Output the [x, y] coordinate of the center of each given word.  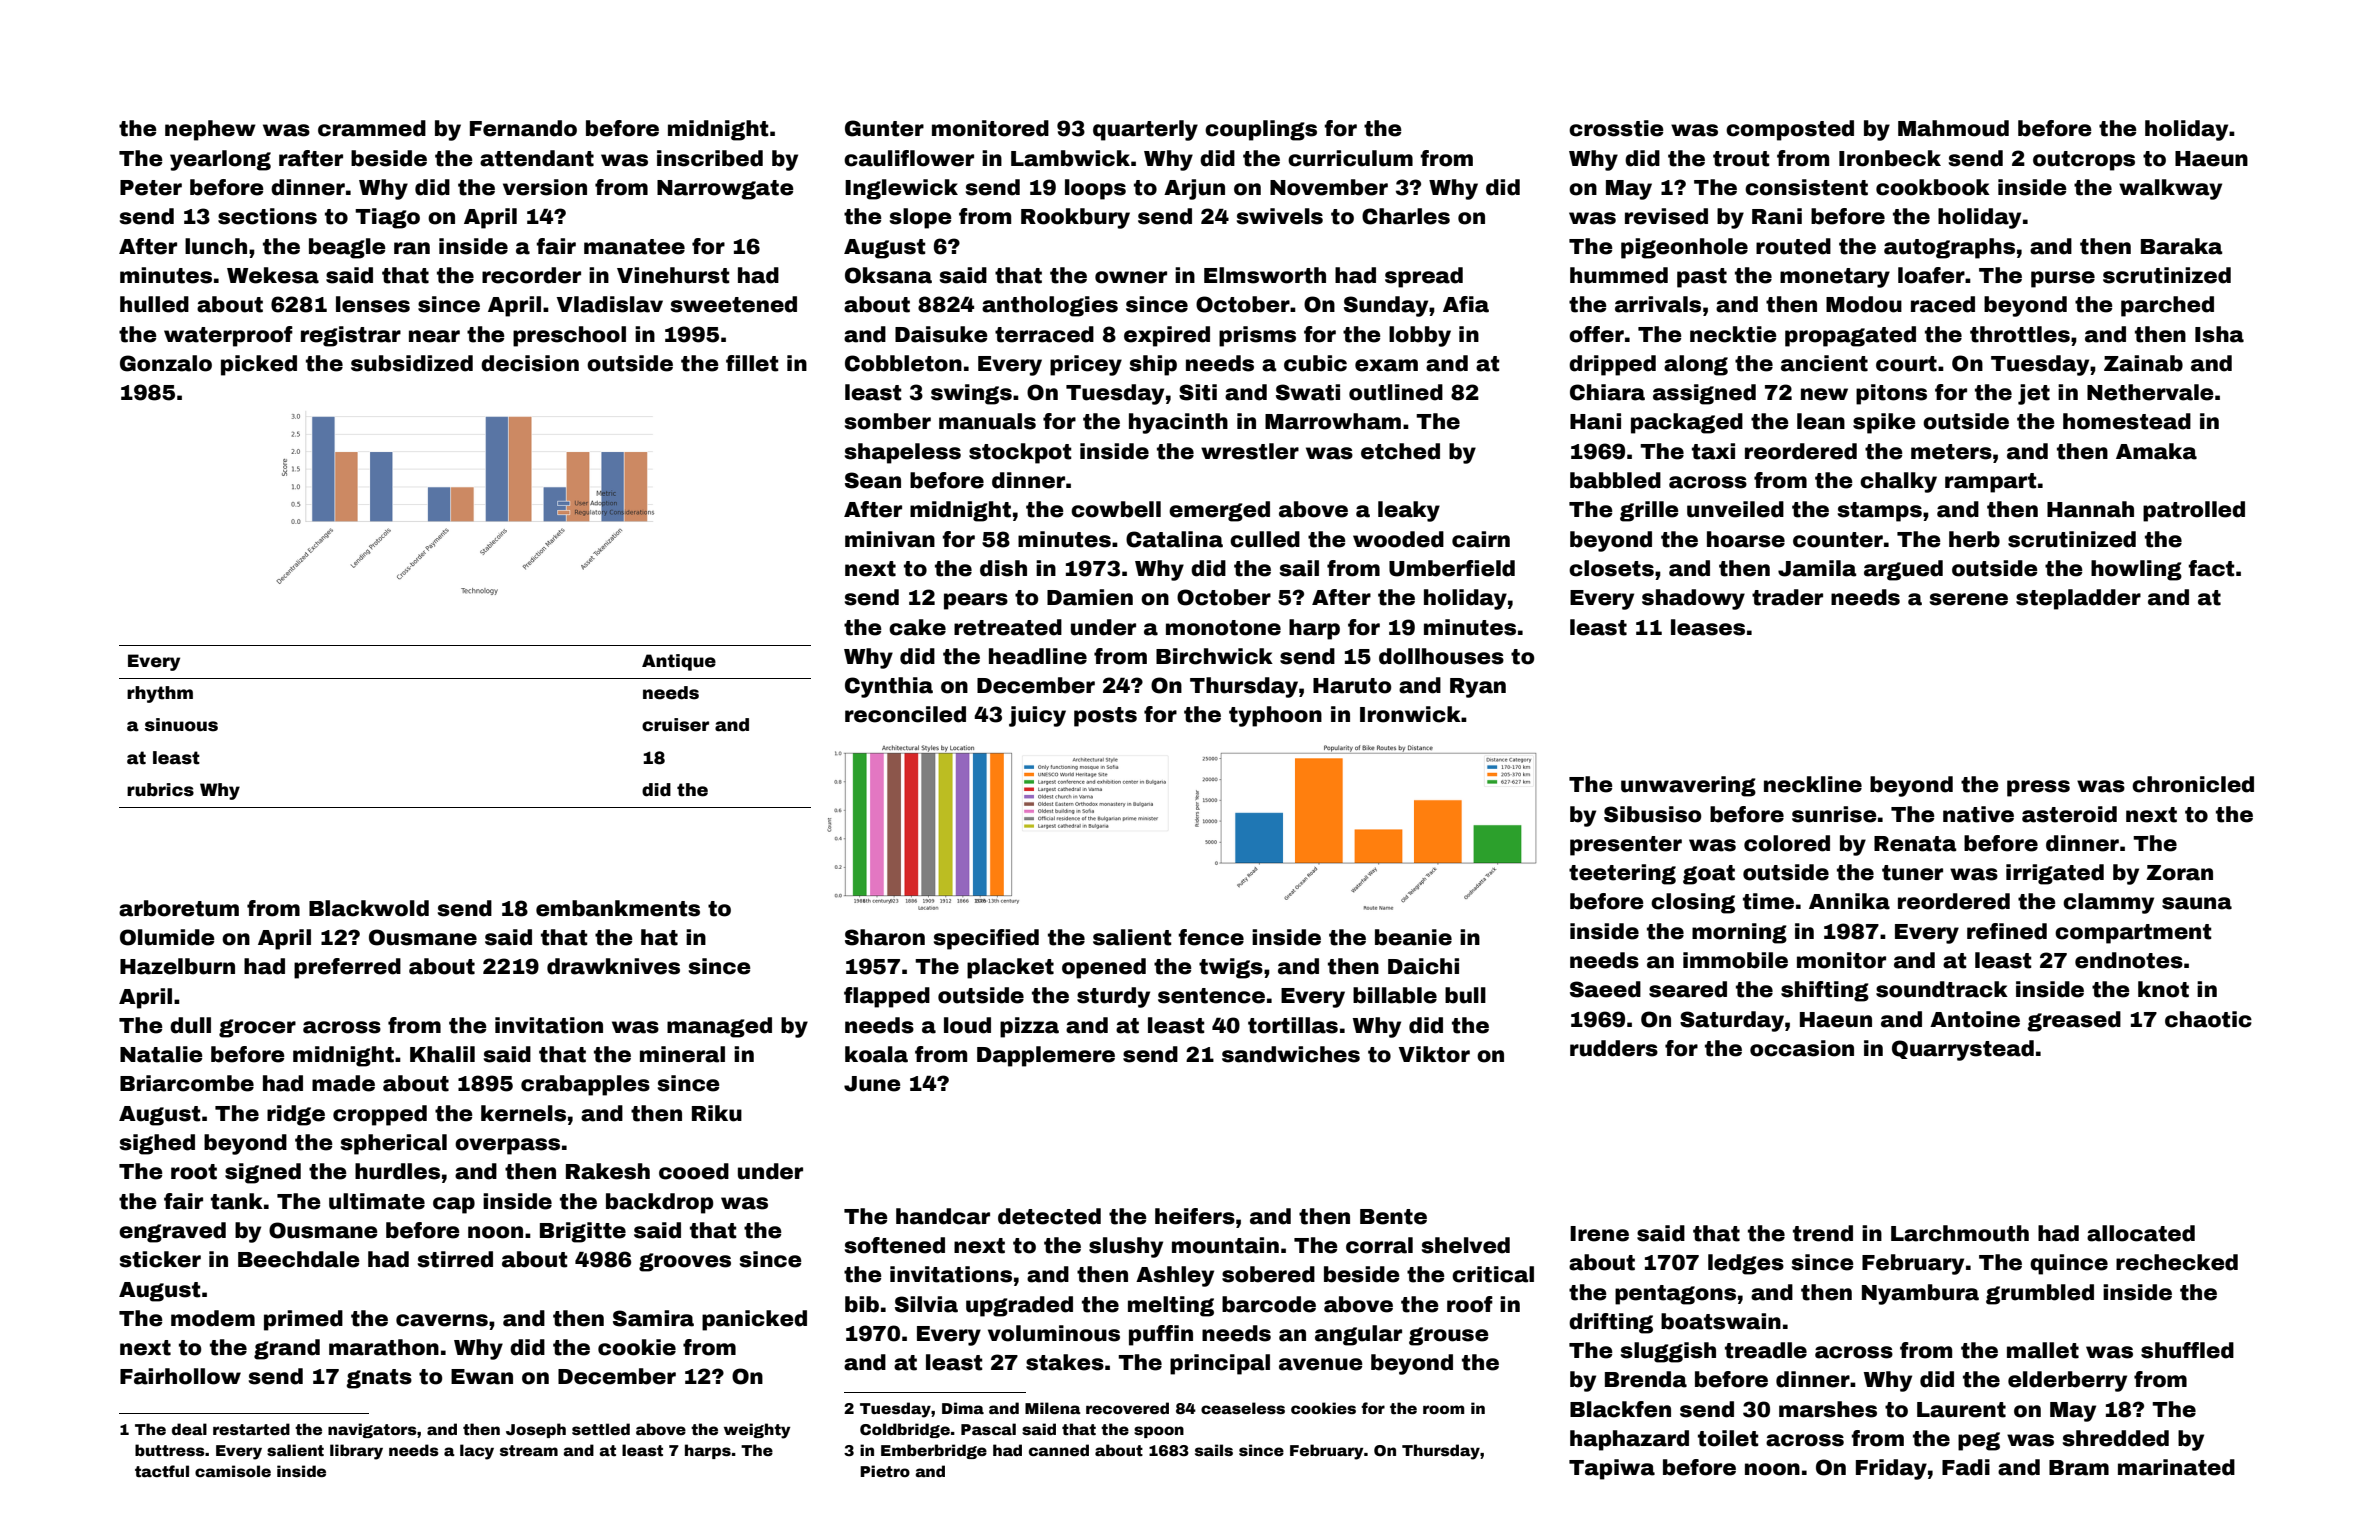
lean [1821, 421]
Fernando [523, 128]
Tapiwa [1612, 1469]
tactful [162, 1471]
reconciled [905, 714]
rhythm [160, 694]
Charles [1406, 216]
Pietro [885, 1471]
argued [1903, 570]
